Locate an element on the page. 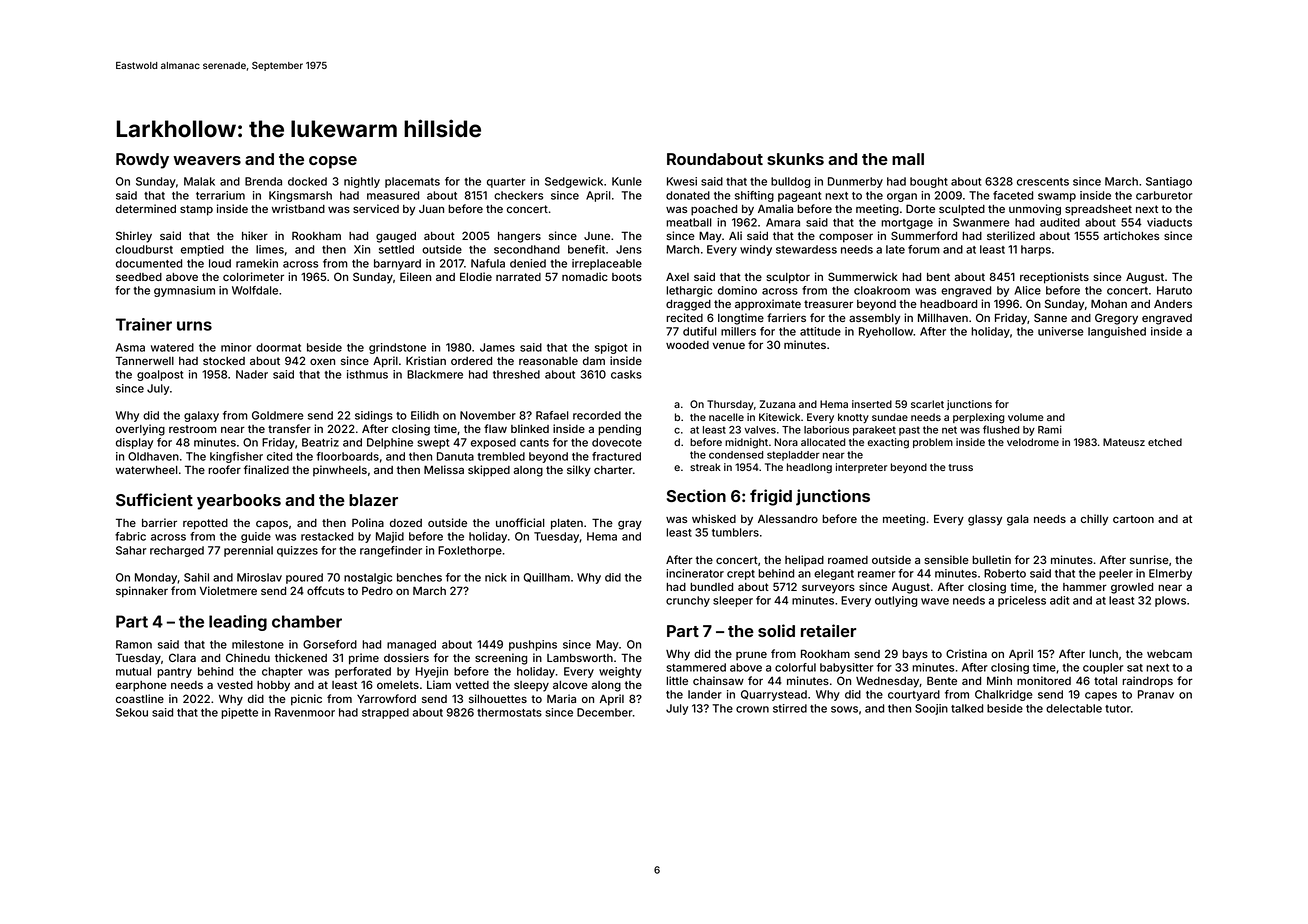 This page has width=1308, height=924. Rowdy is located at coordinates (142, 161).
